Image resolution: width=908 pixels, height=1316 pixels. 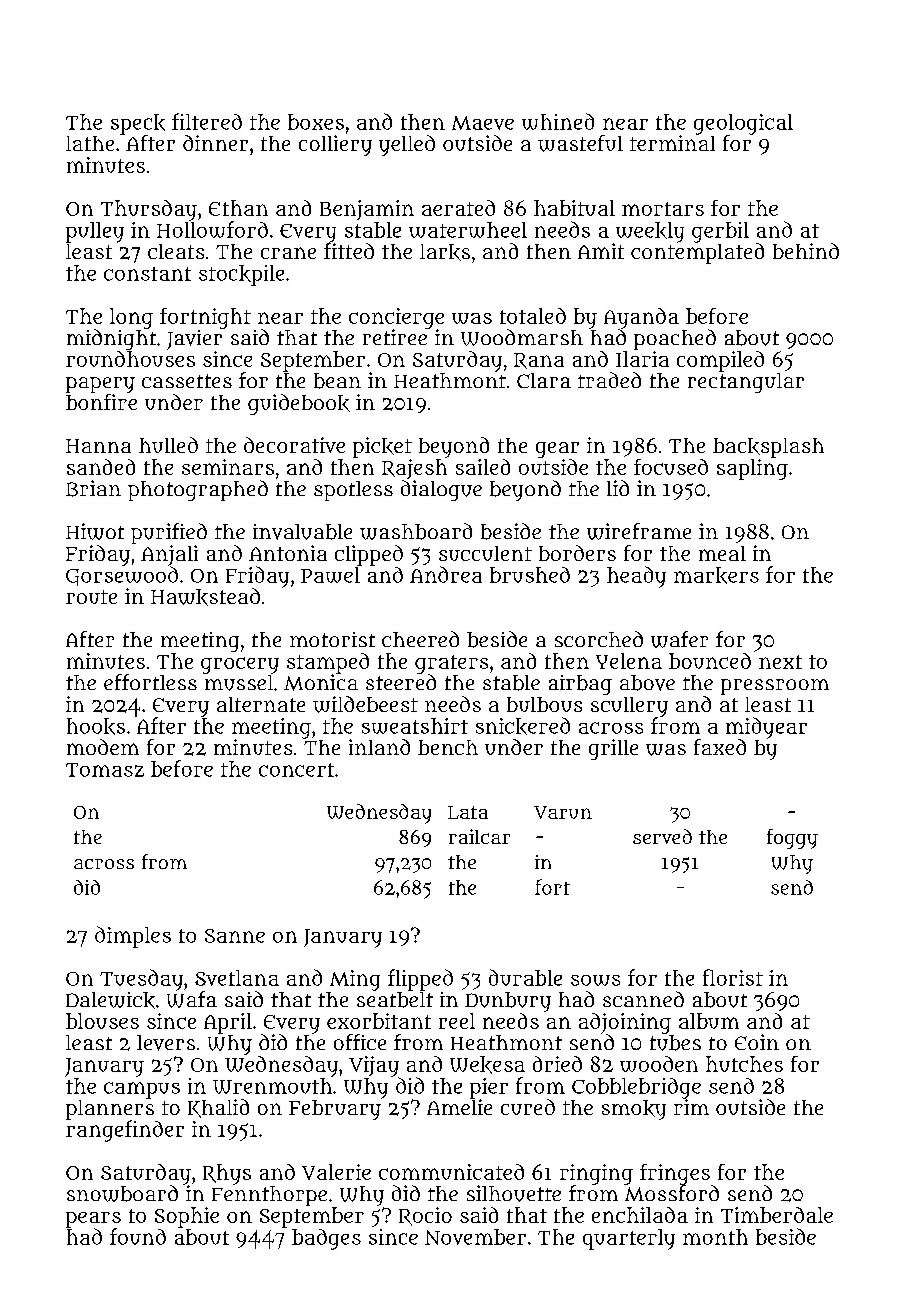 What do you see at coordinates (187, 1217) in the image?
I see `Sophie` at bounding box center [187, 1217].
